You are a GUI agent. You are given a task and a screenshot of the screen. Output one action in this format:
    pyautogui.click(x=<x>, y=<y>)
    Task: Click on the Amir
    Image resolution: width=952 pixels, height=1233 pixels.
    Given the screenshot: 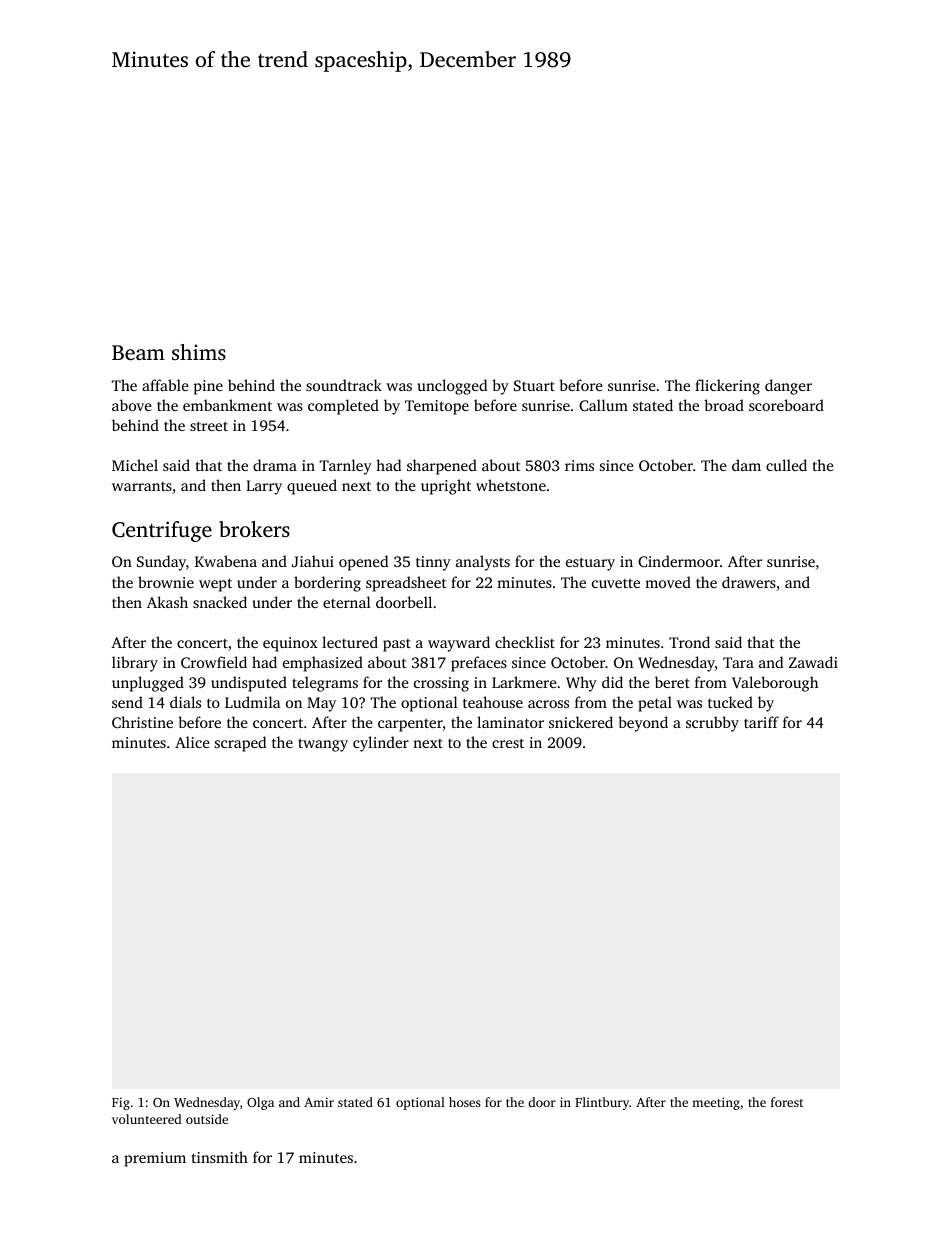 What is the action you would take?
    pyautogui.click(x=319, y=1102)
